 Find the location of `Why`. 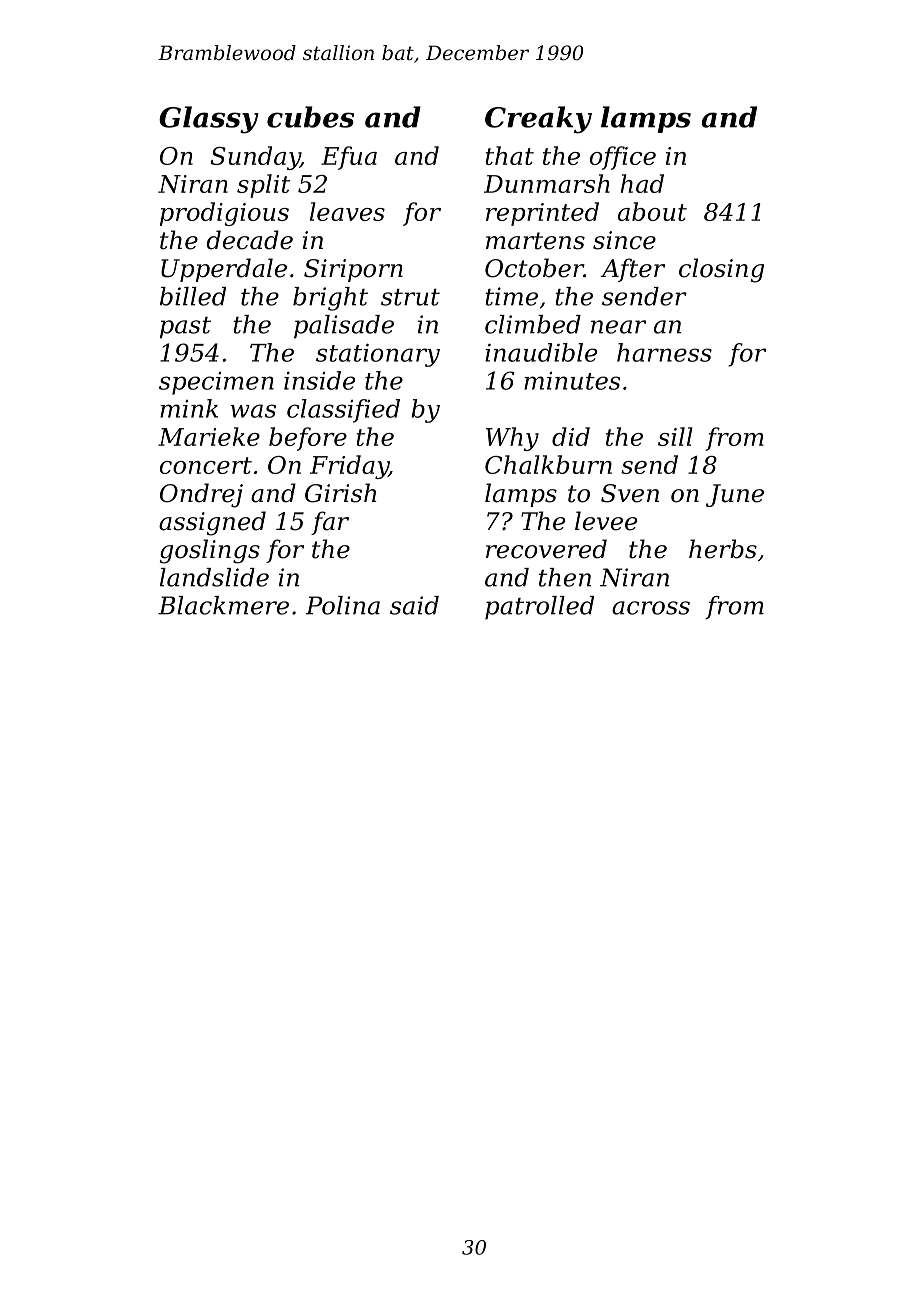

Why is located at coordinates (512, 439).
